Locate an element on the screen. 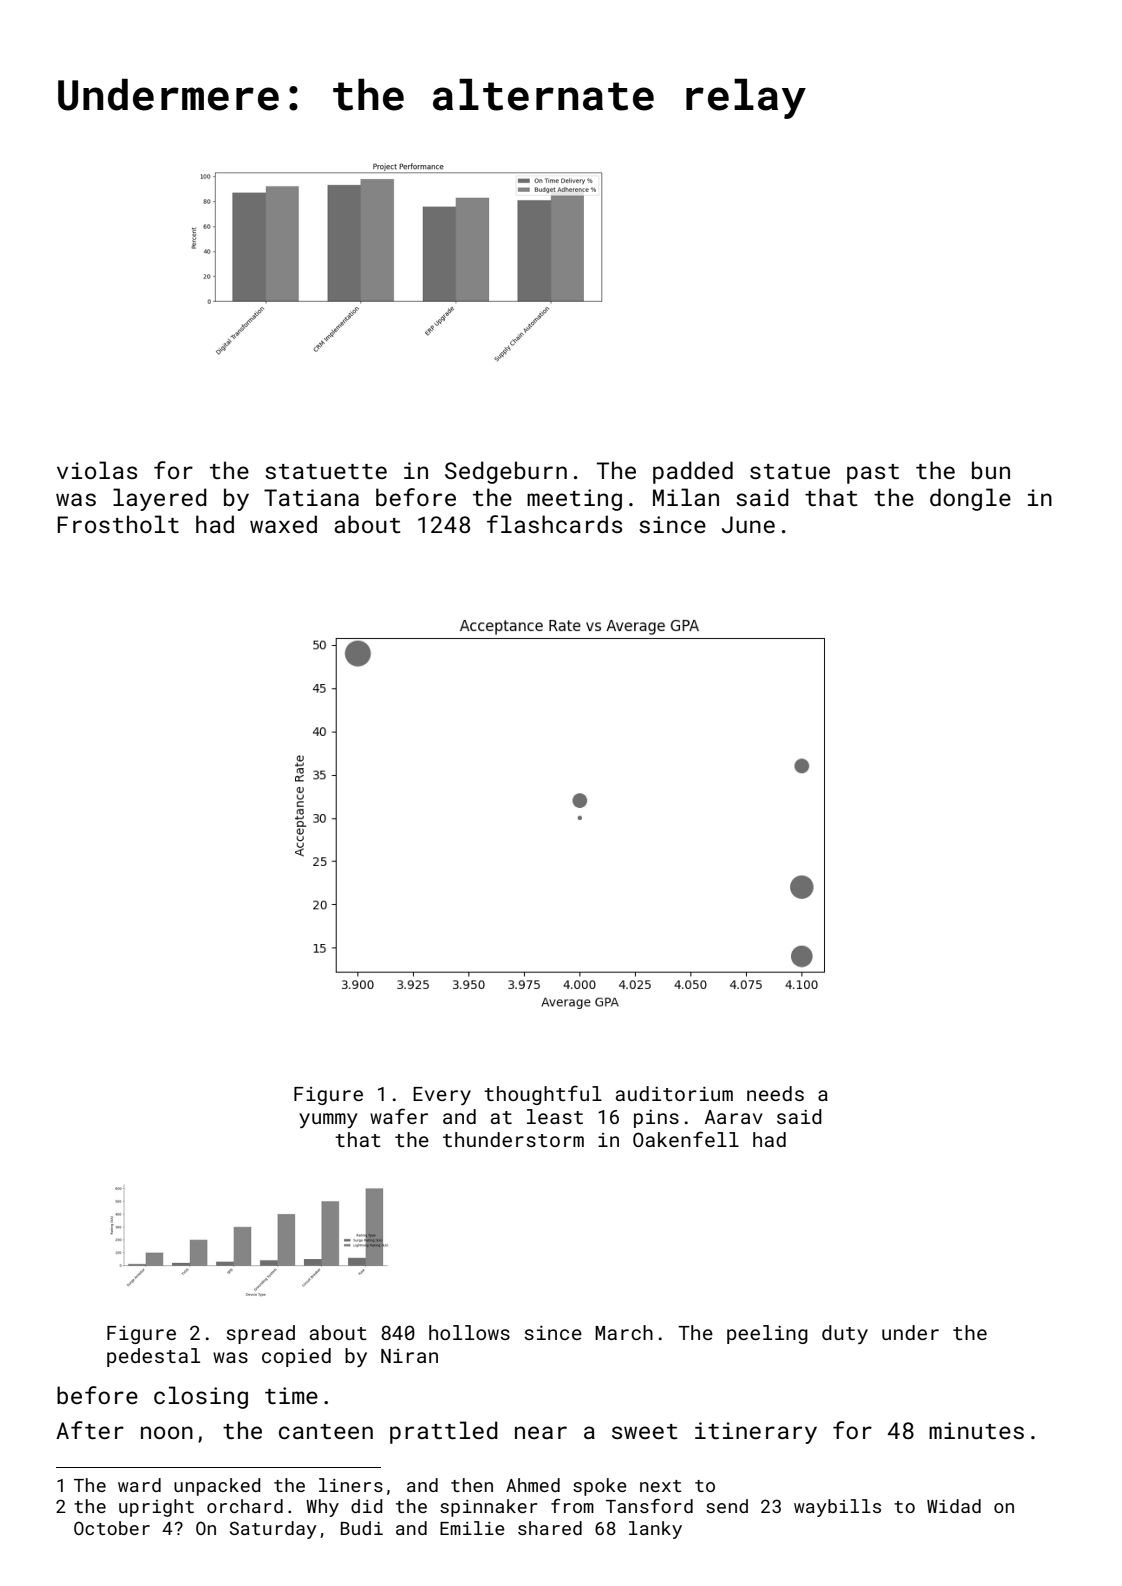 Image resolution: width=1122 pixels, height=1586 pixels. dongle is located at coordinates (970, 499).
